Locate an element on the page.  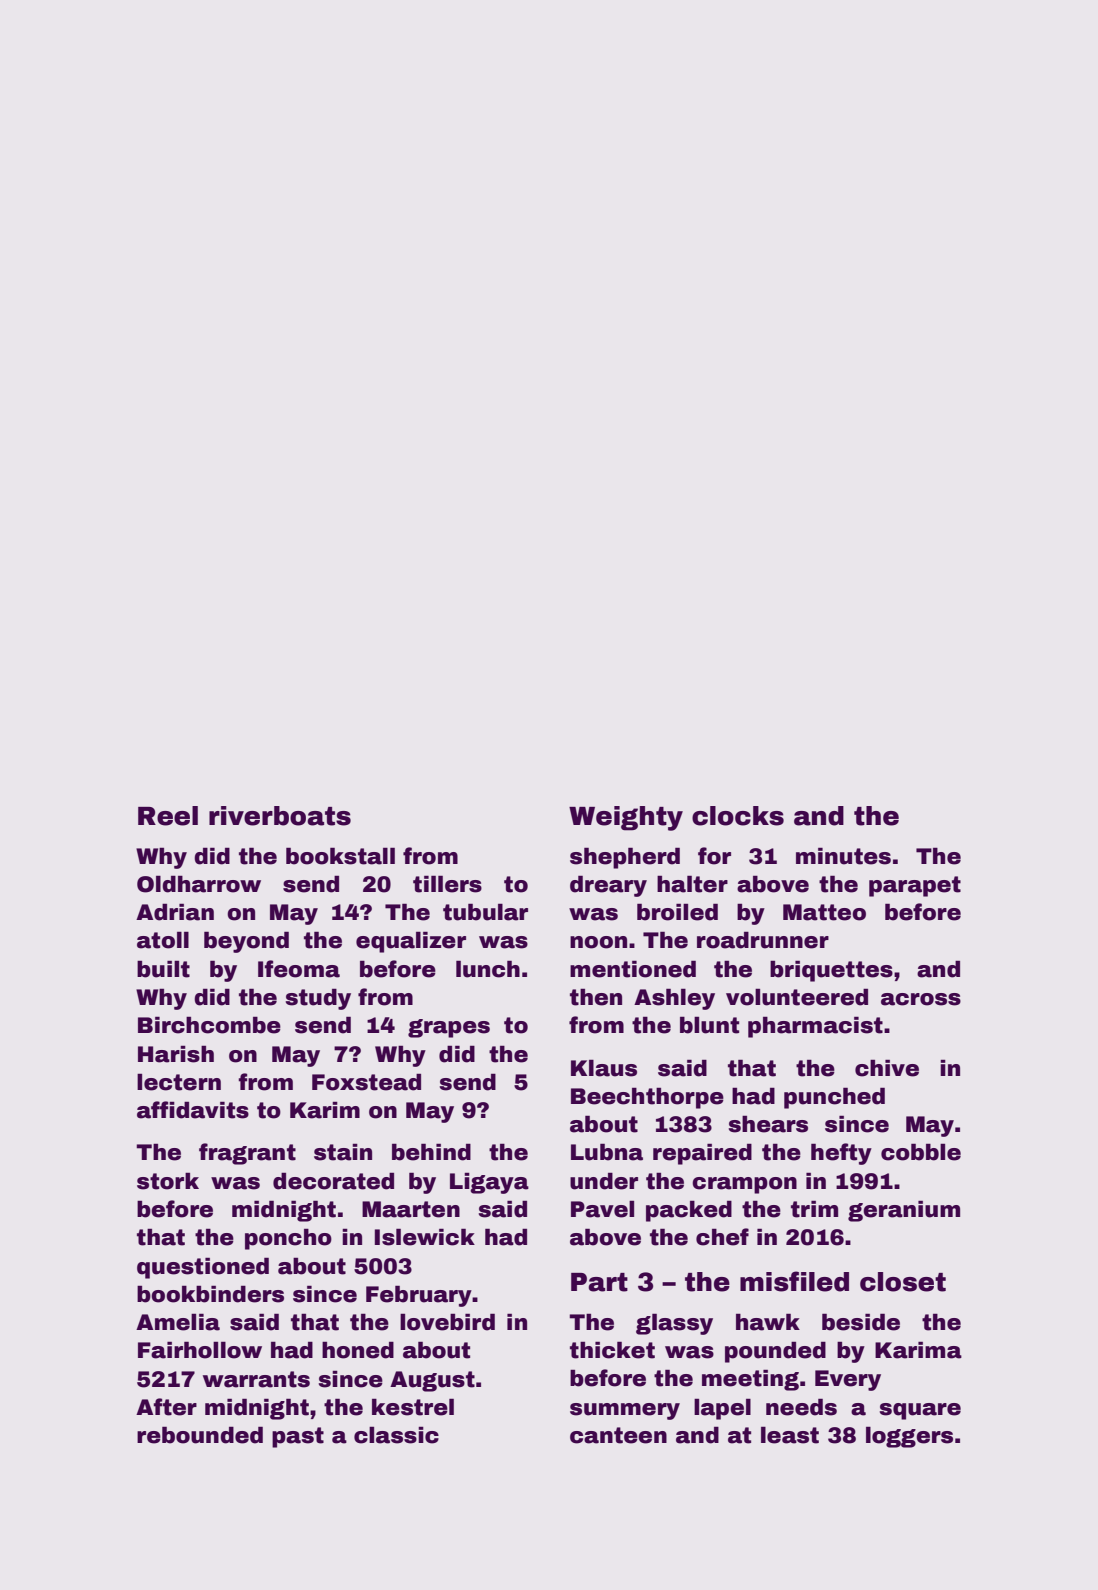
kestrel is located at coordinates (413, 1407).
